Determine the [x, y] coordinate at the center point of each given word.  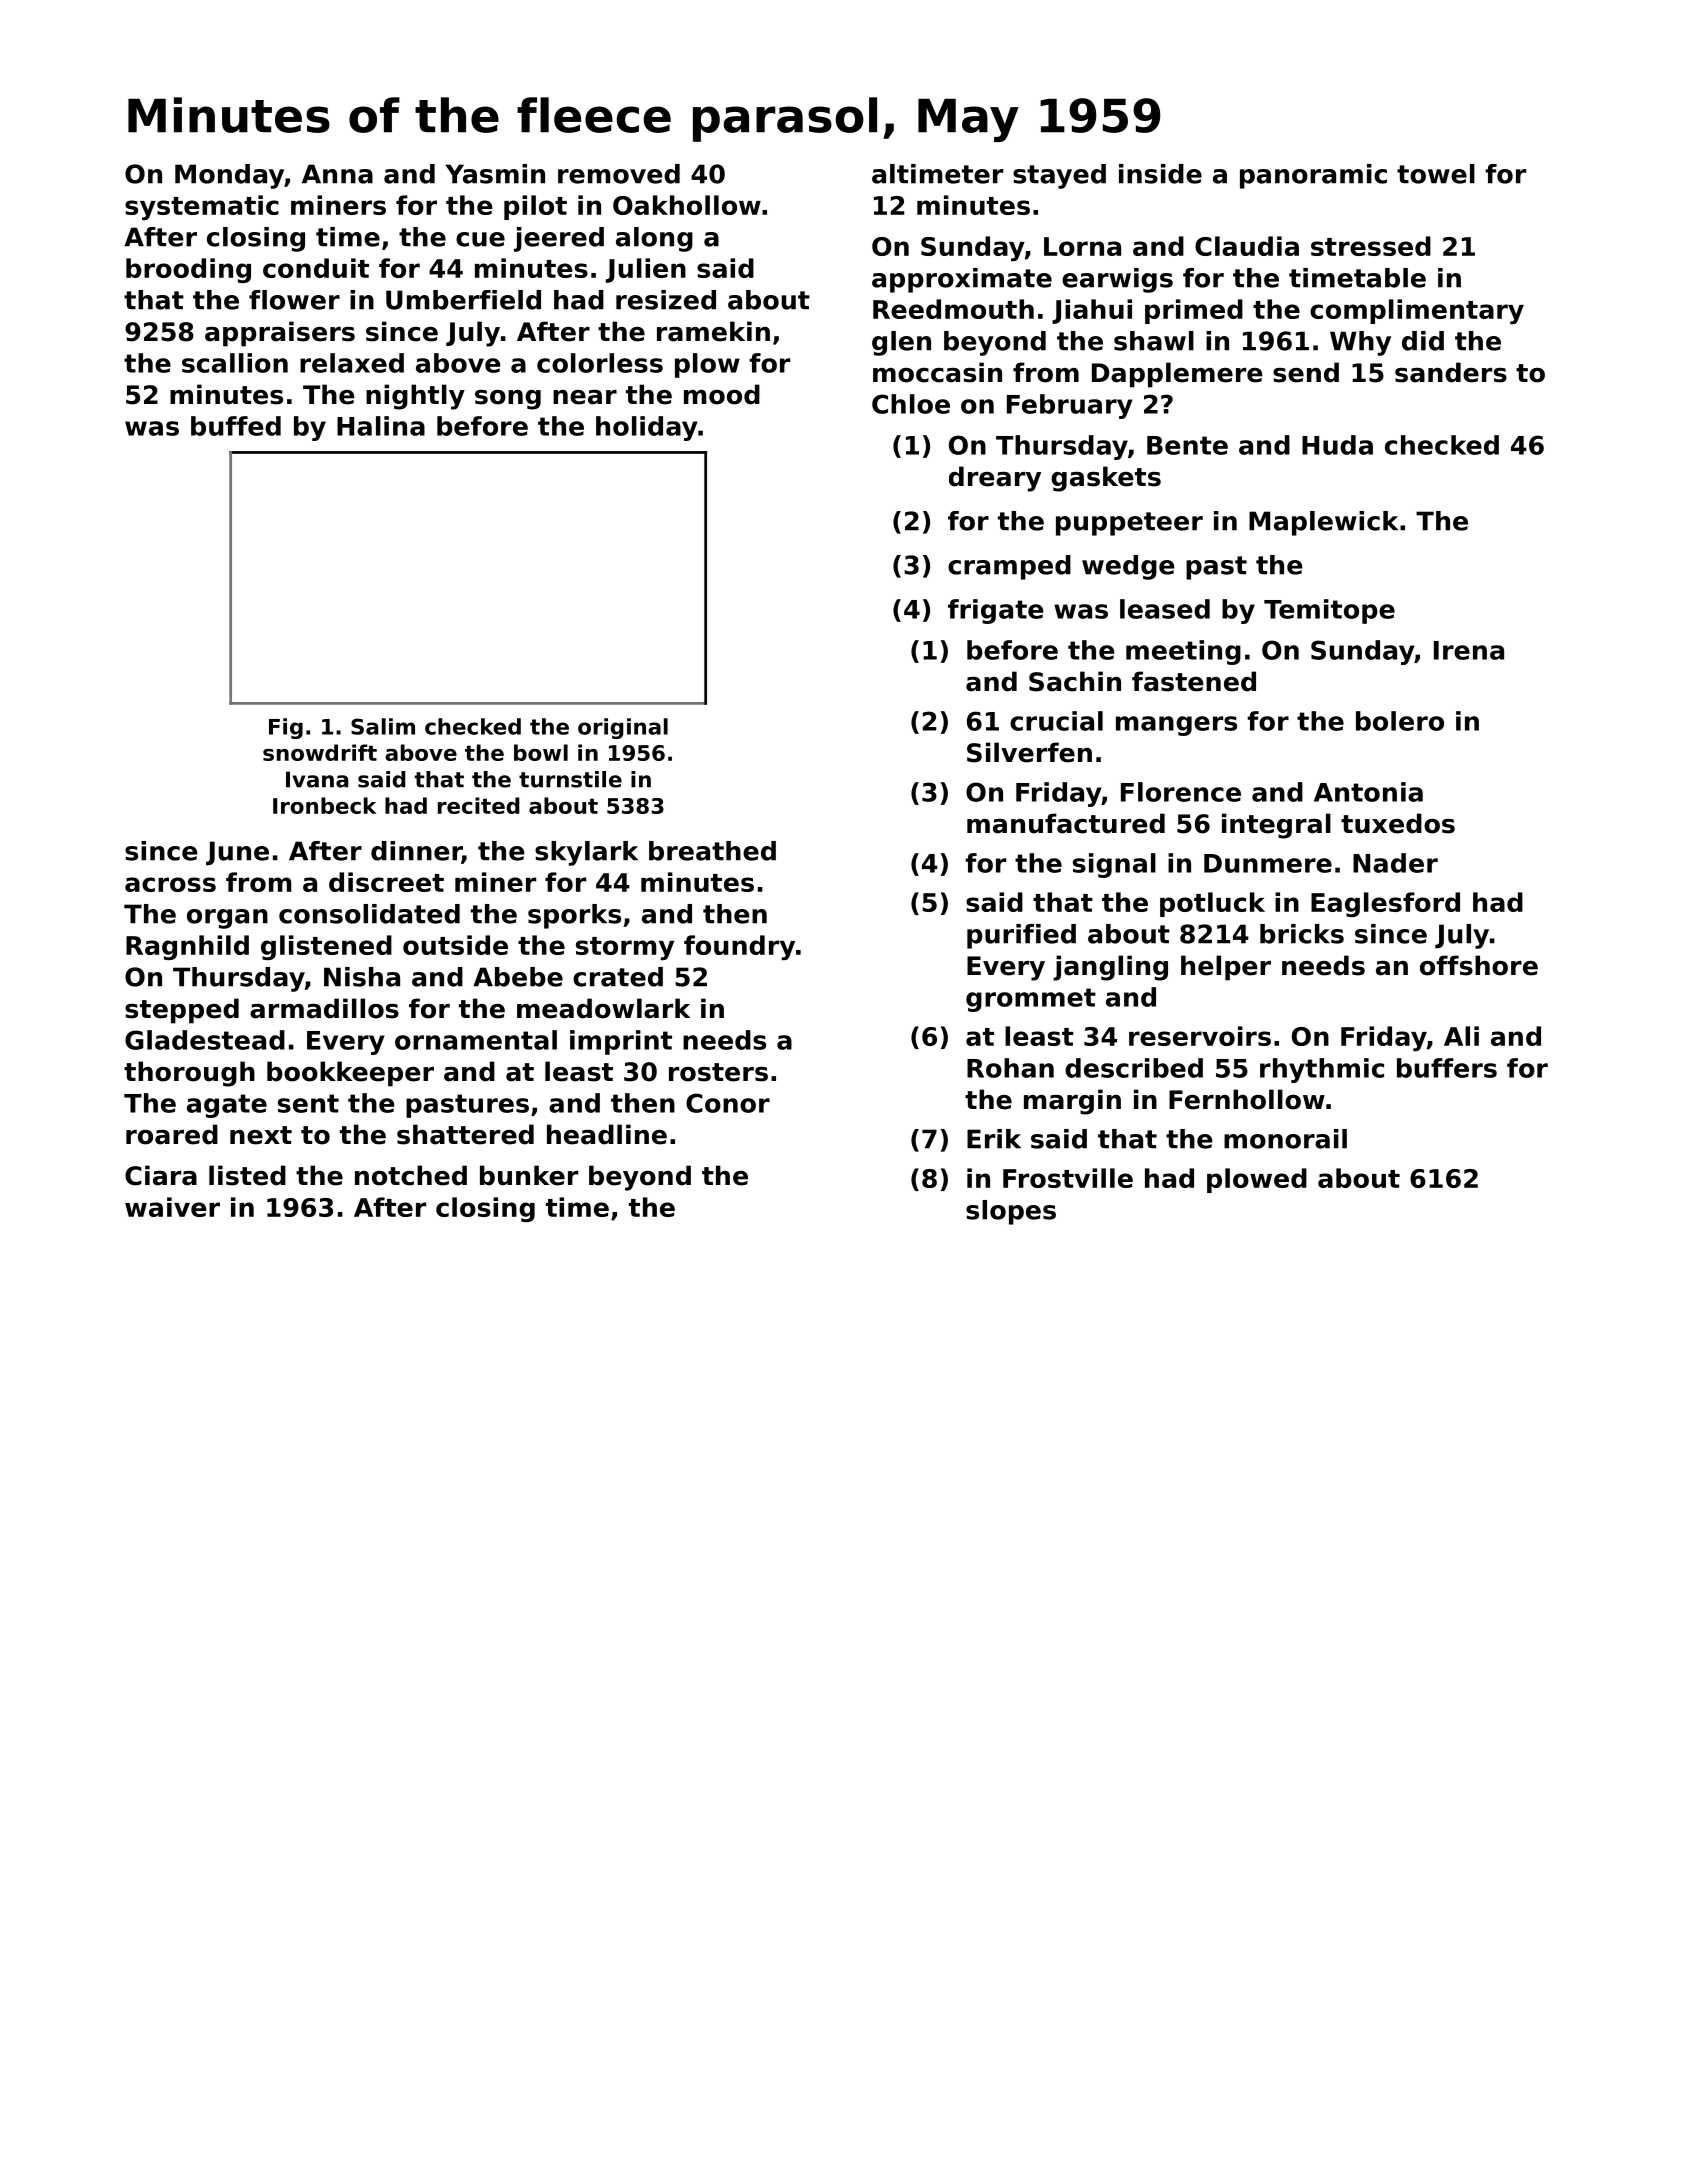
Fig [286, 728]
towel [1436, 174]
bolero [1400, 721]
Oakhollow [687, 205]
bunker [529, 1175]
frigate [996, 611]
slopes [1011, 1212]
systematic [202, 207]
